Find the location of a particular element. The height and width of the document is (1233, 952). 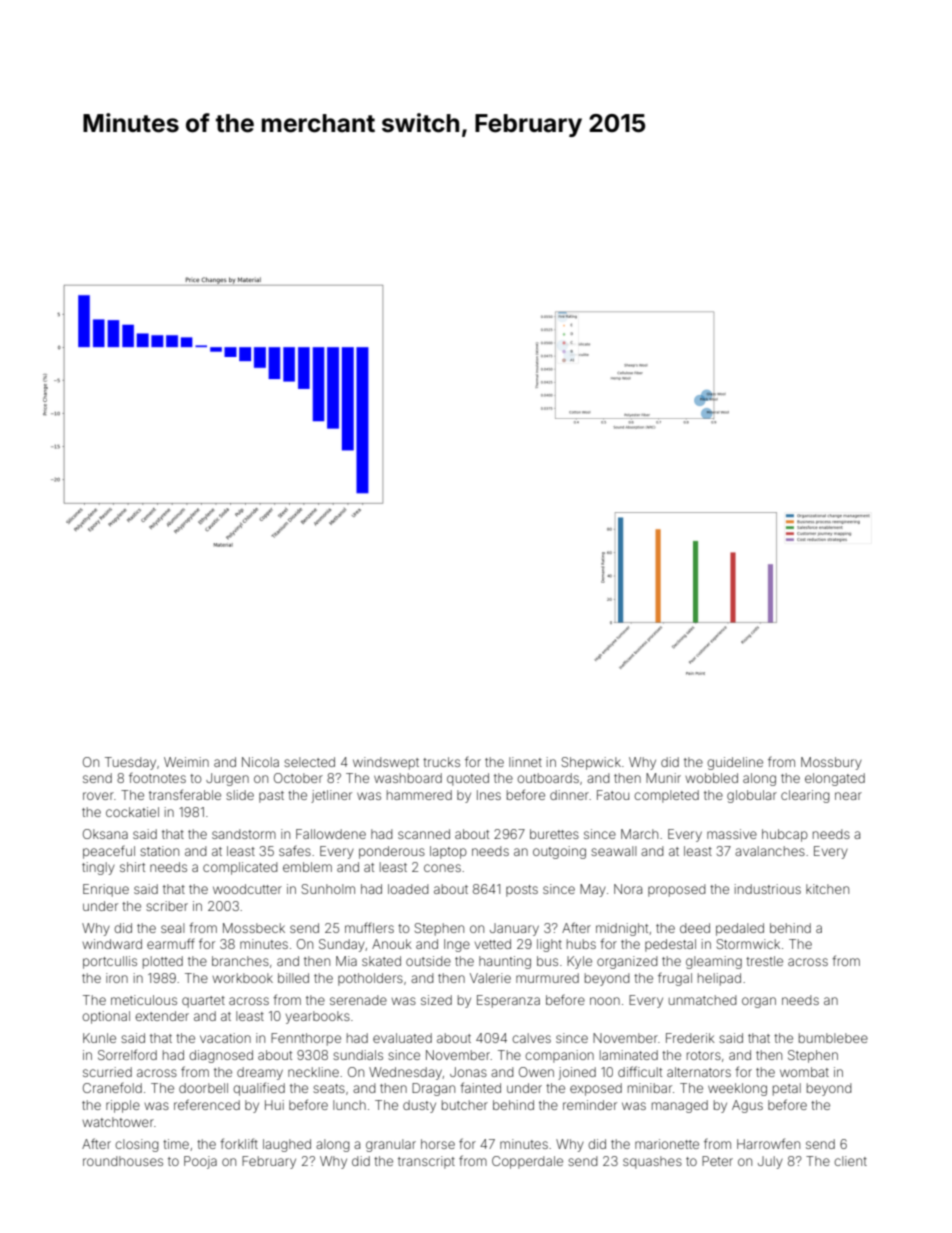

peaceful is located at coordinates (109, 852).
